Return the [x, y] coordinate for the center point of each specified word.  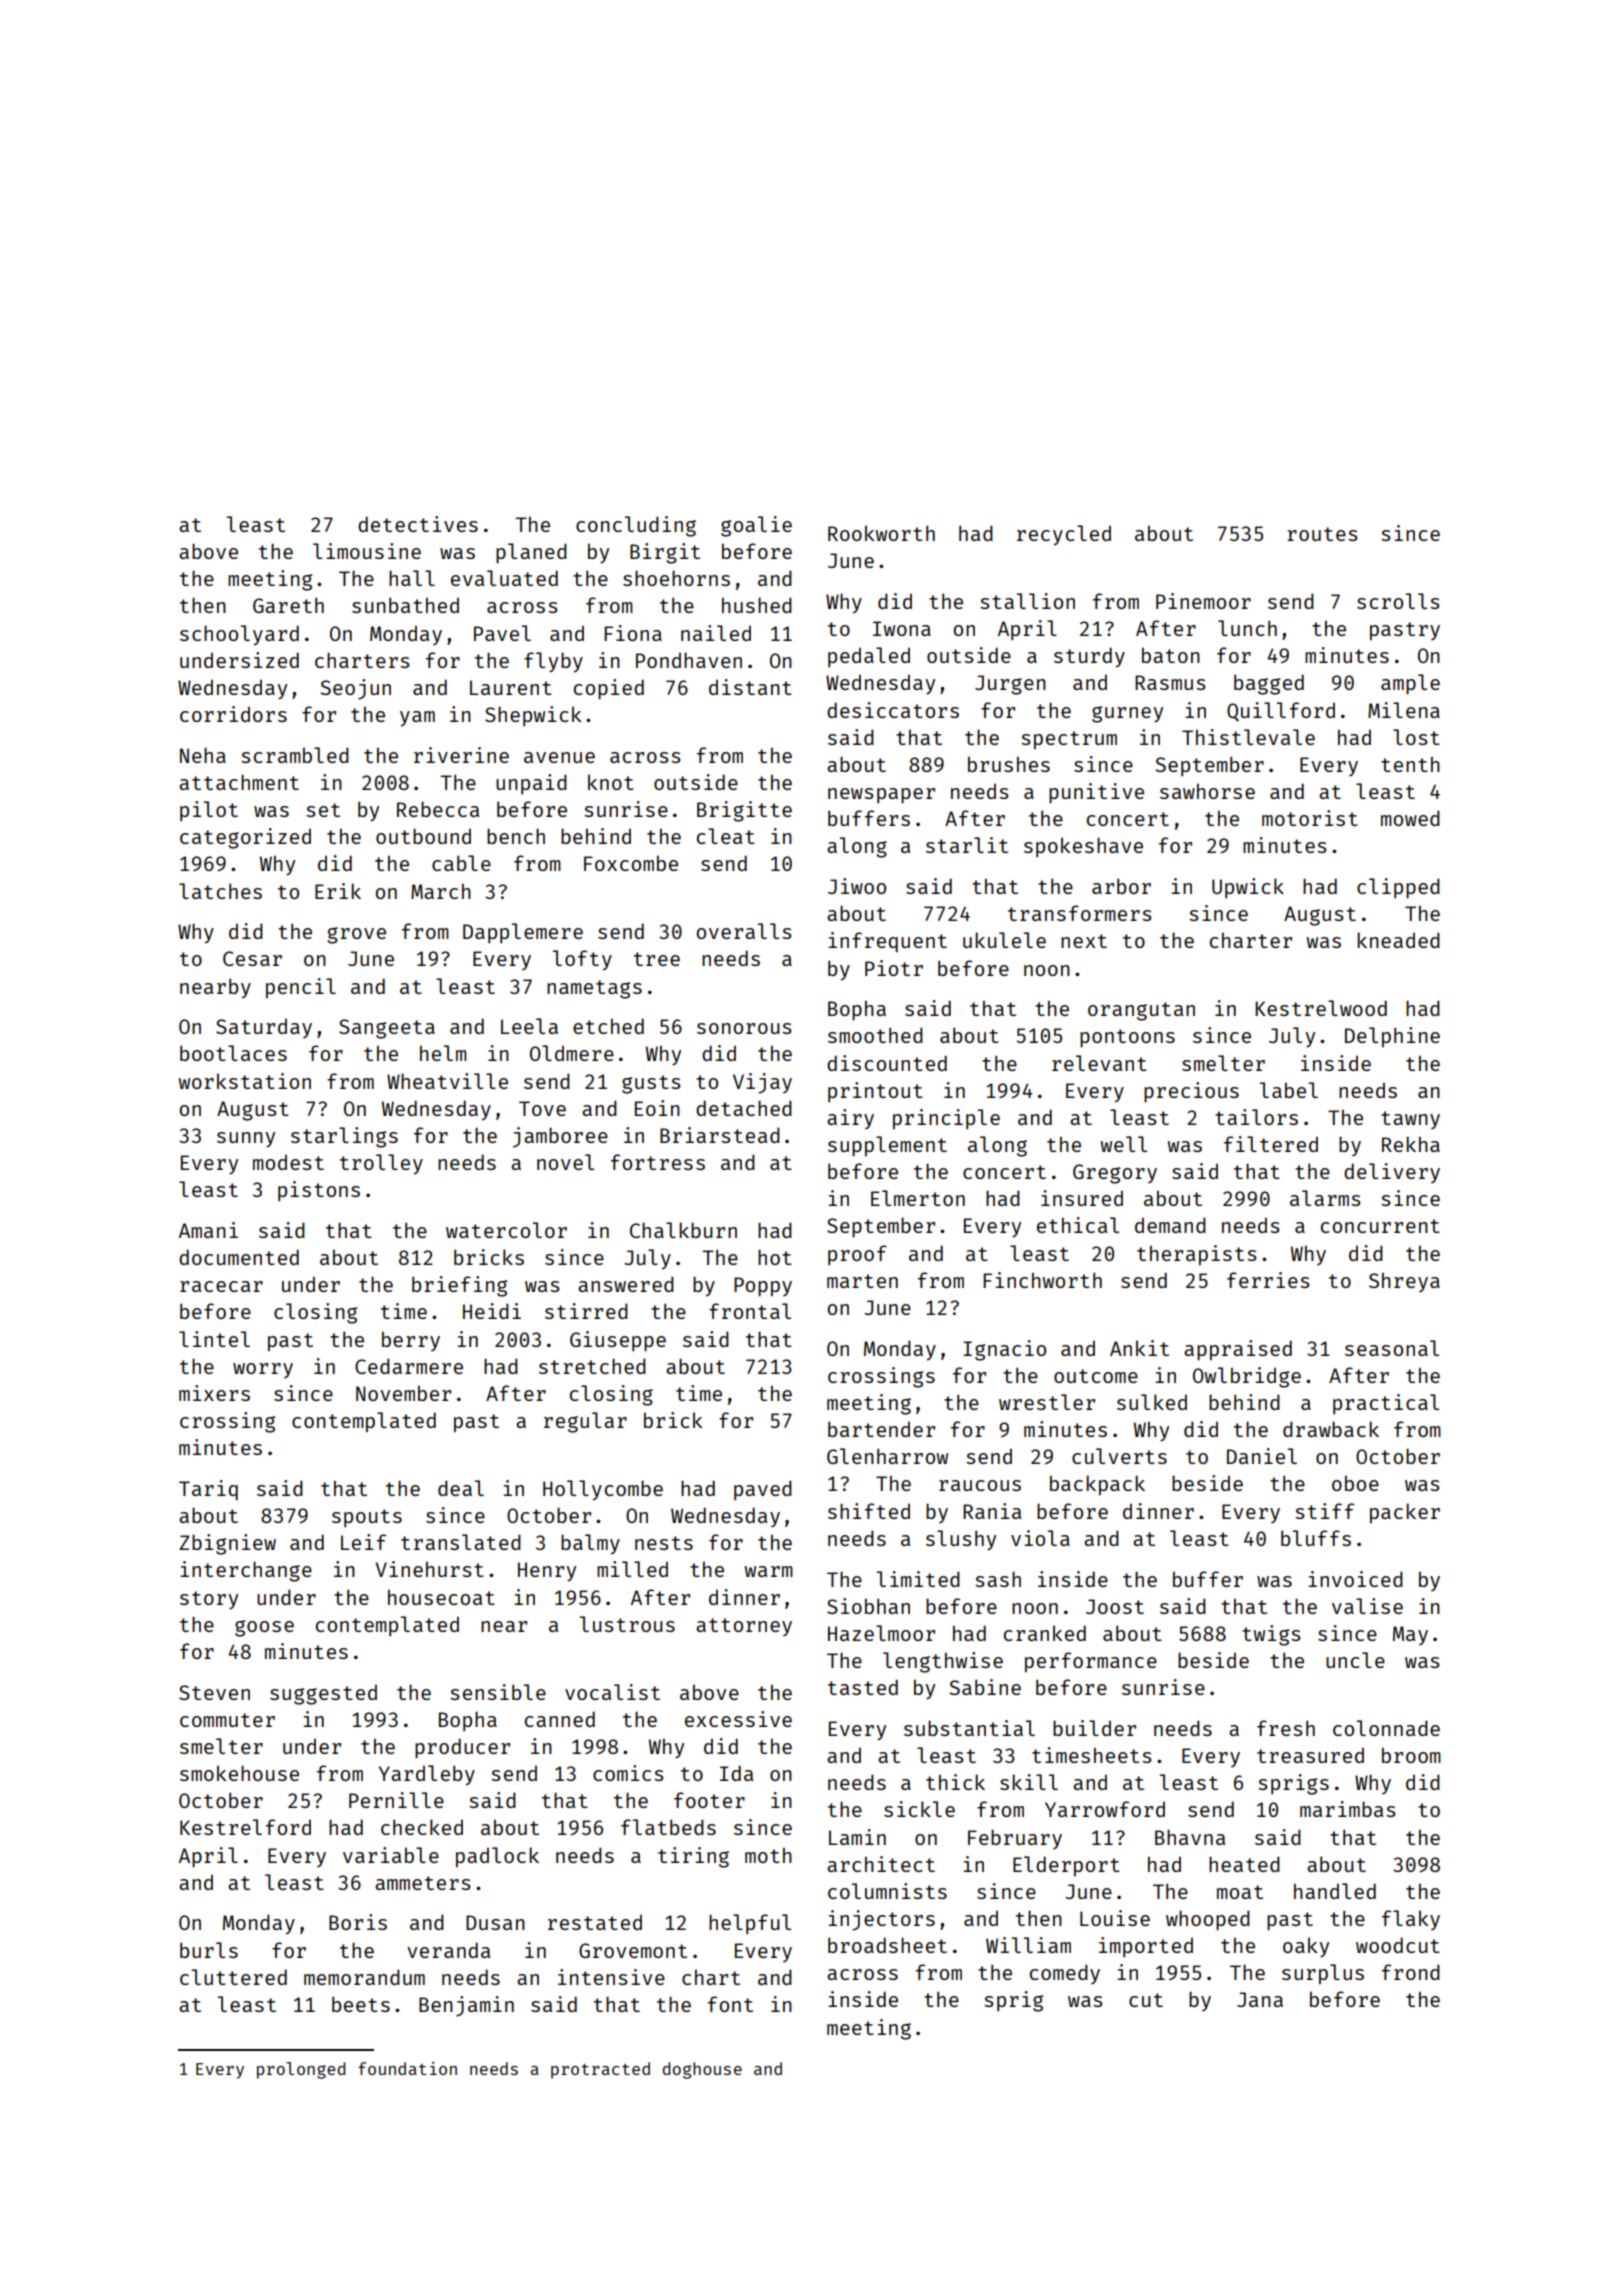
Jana [1260, 1999]
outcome [1096, 1376]
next [1084, 941]
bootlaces [233, 1053]
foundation [407, 2068]
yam [417, 719]
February [1015, 1839]
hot [775, 1257]
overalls [744, 931]
